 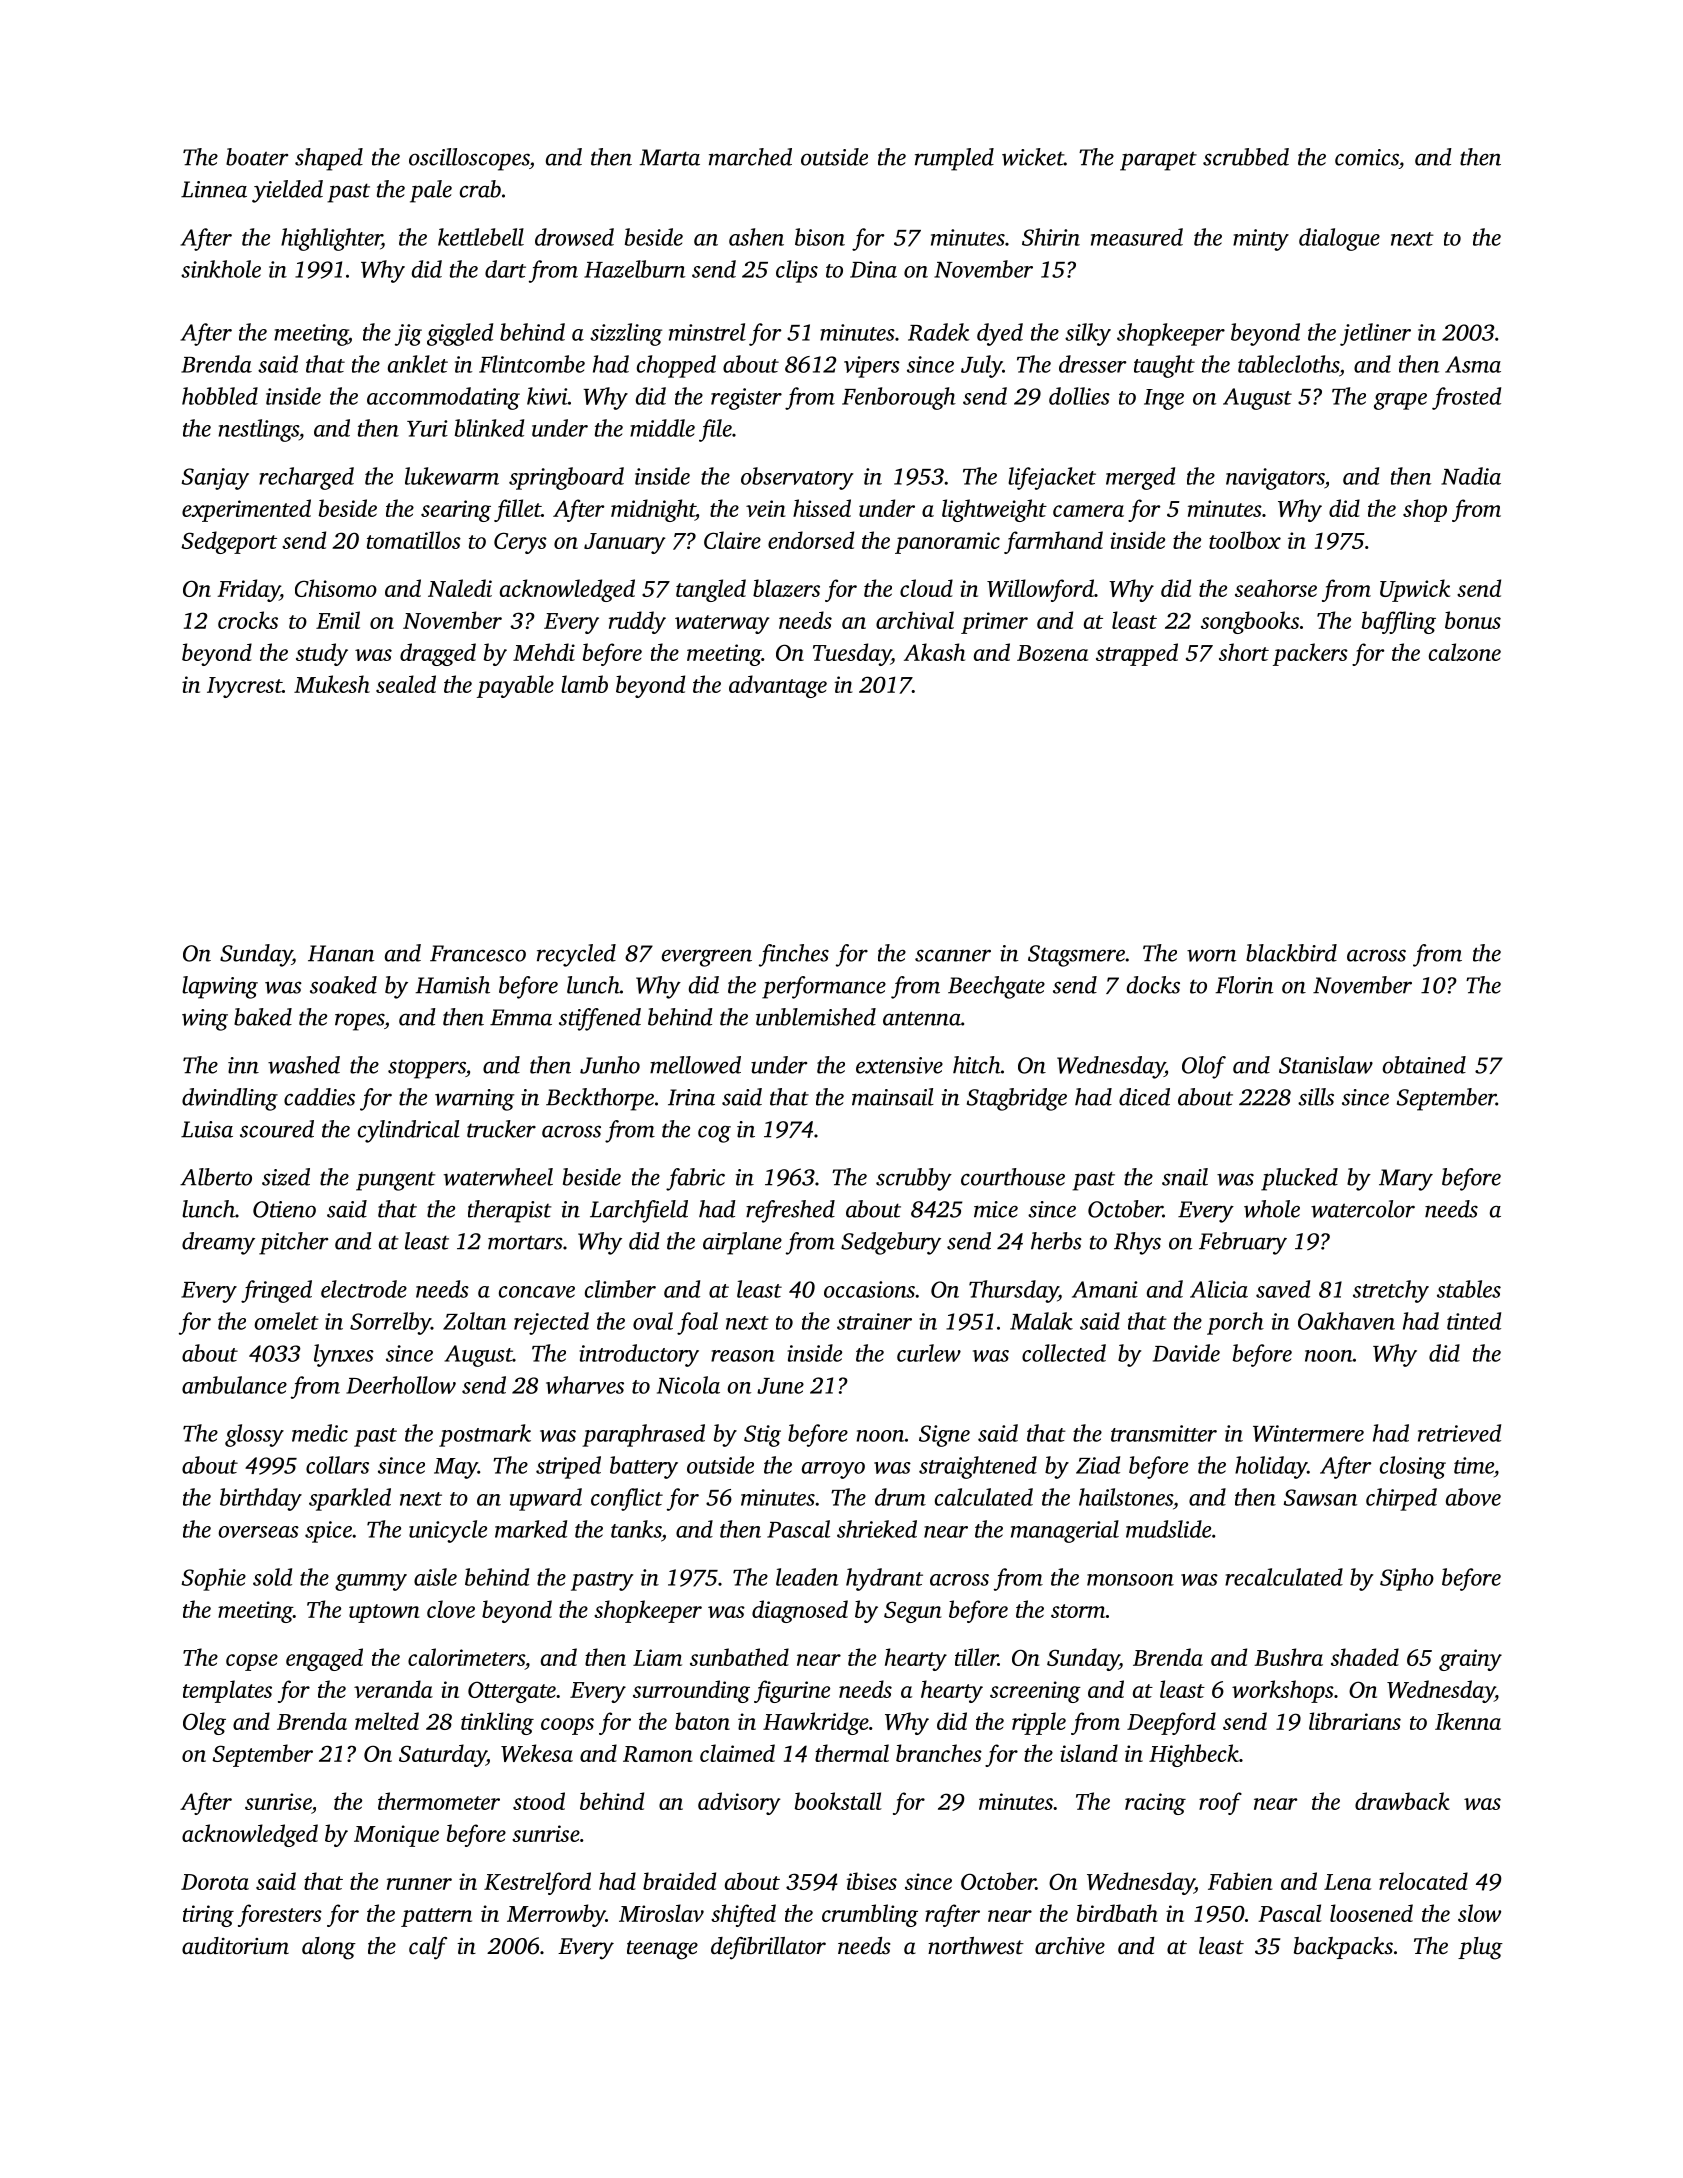 What do you see at coordinates (1137, 1243) in the screenshot?
I see `Rhys` at bounding box center [1137, 1243].
